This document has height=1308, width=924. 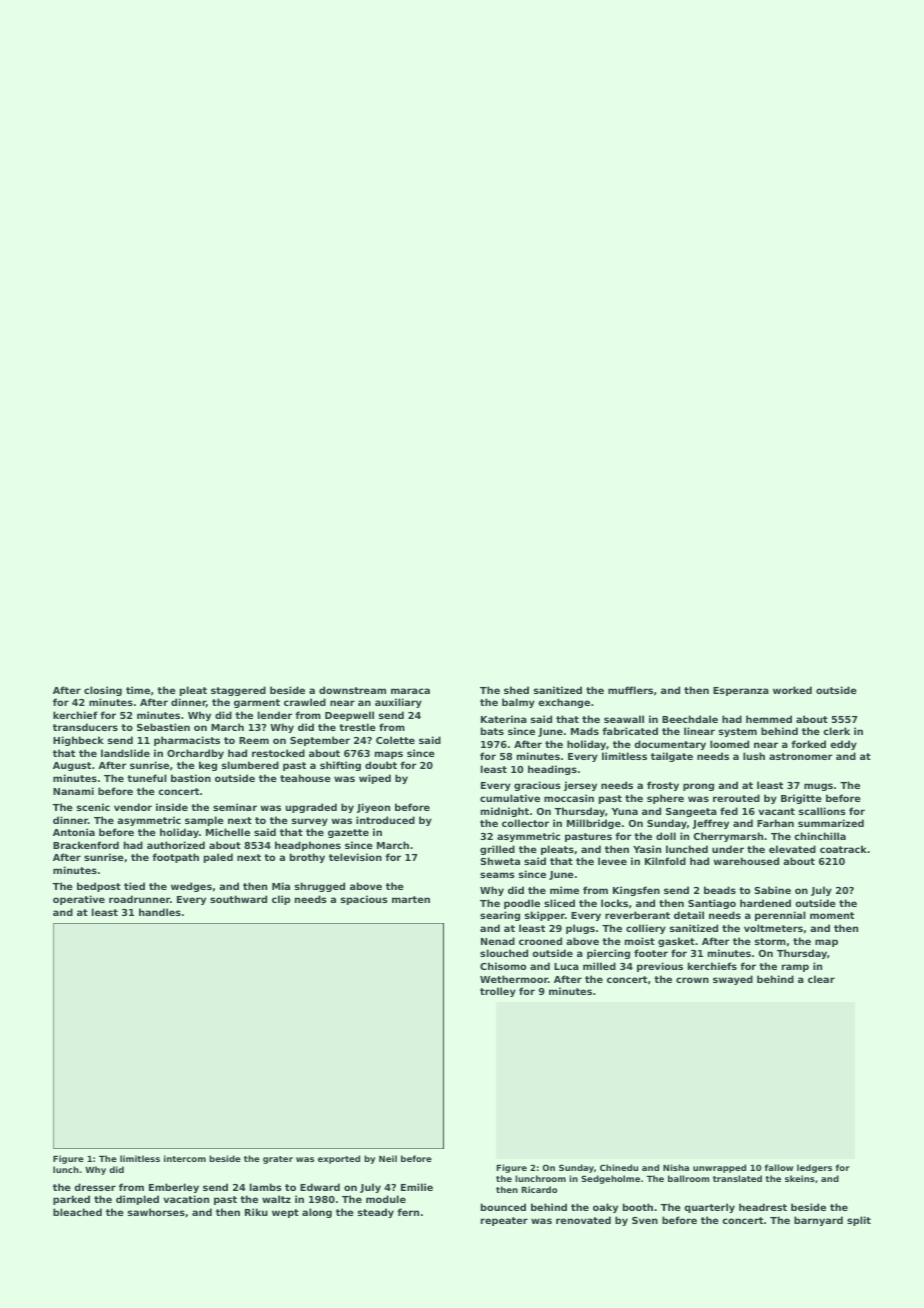 I want to click on spacious, so click(x=364, y=900).
